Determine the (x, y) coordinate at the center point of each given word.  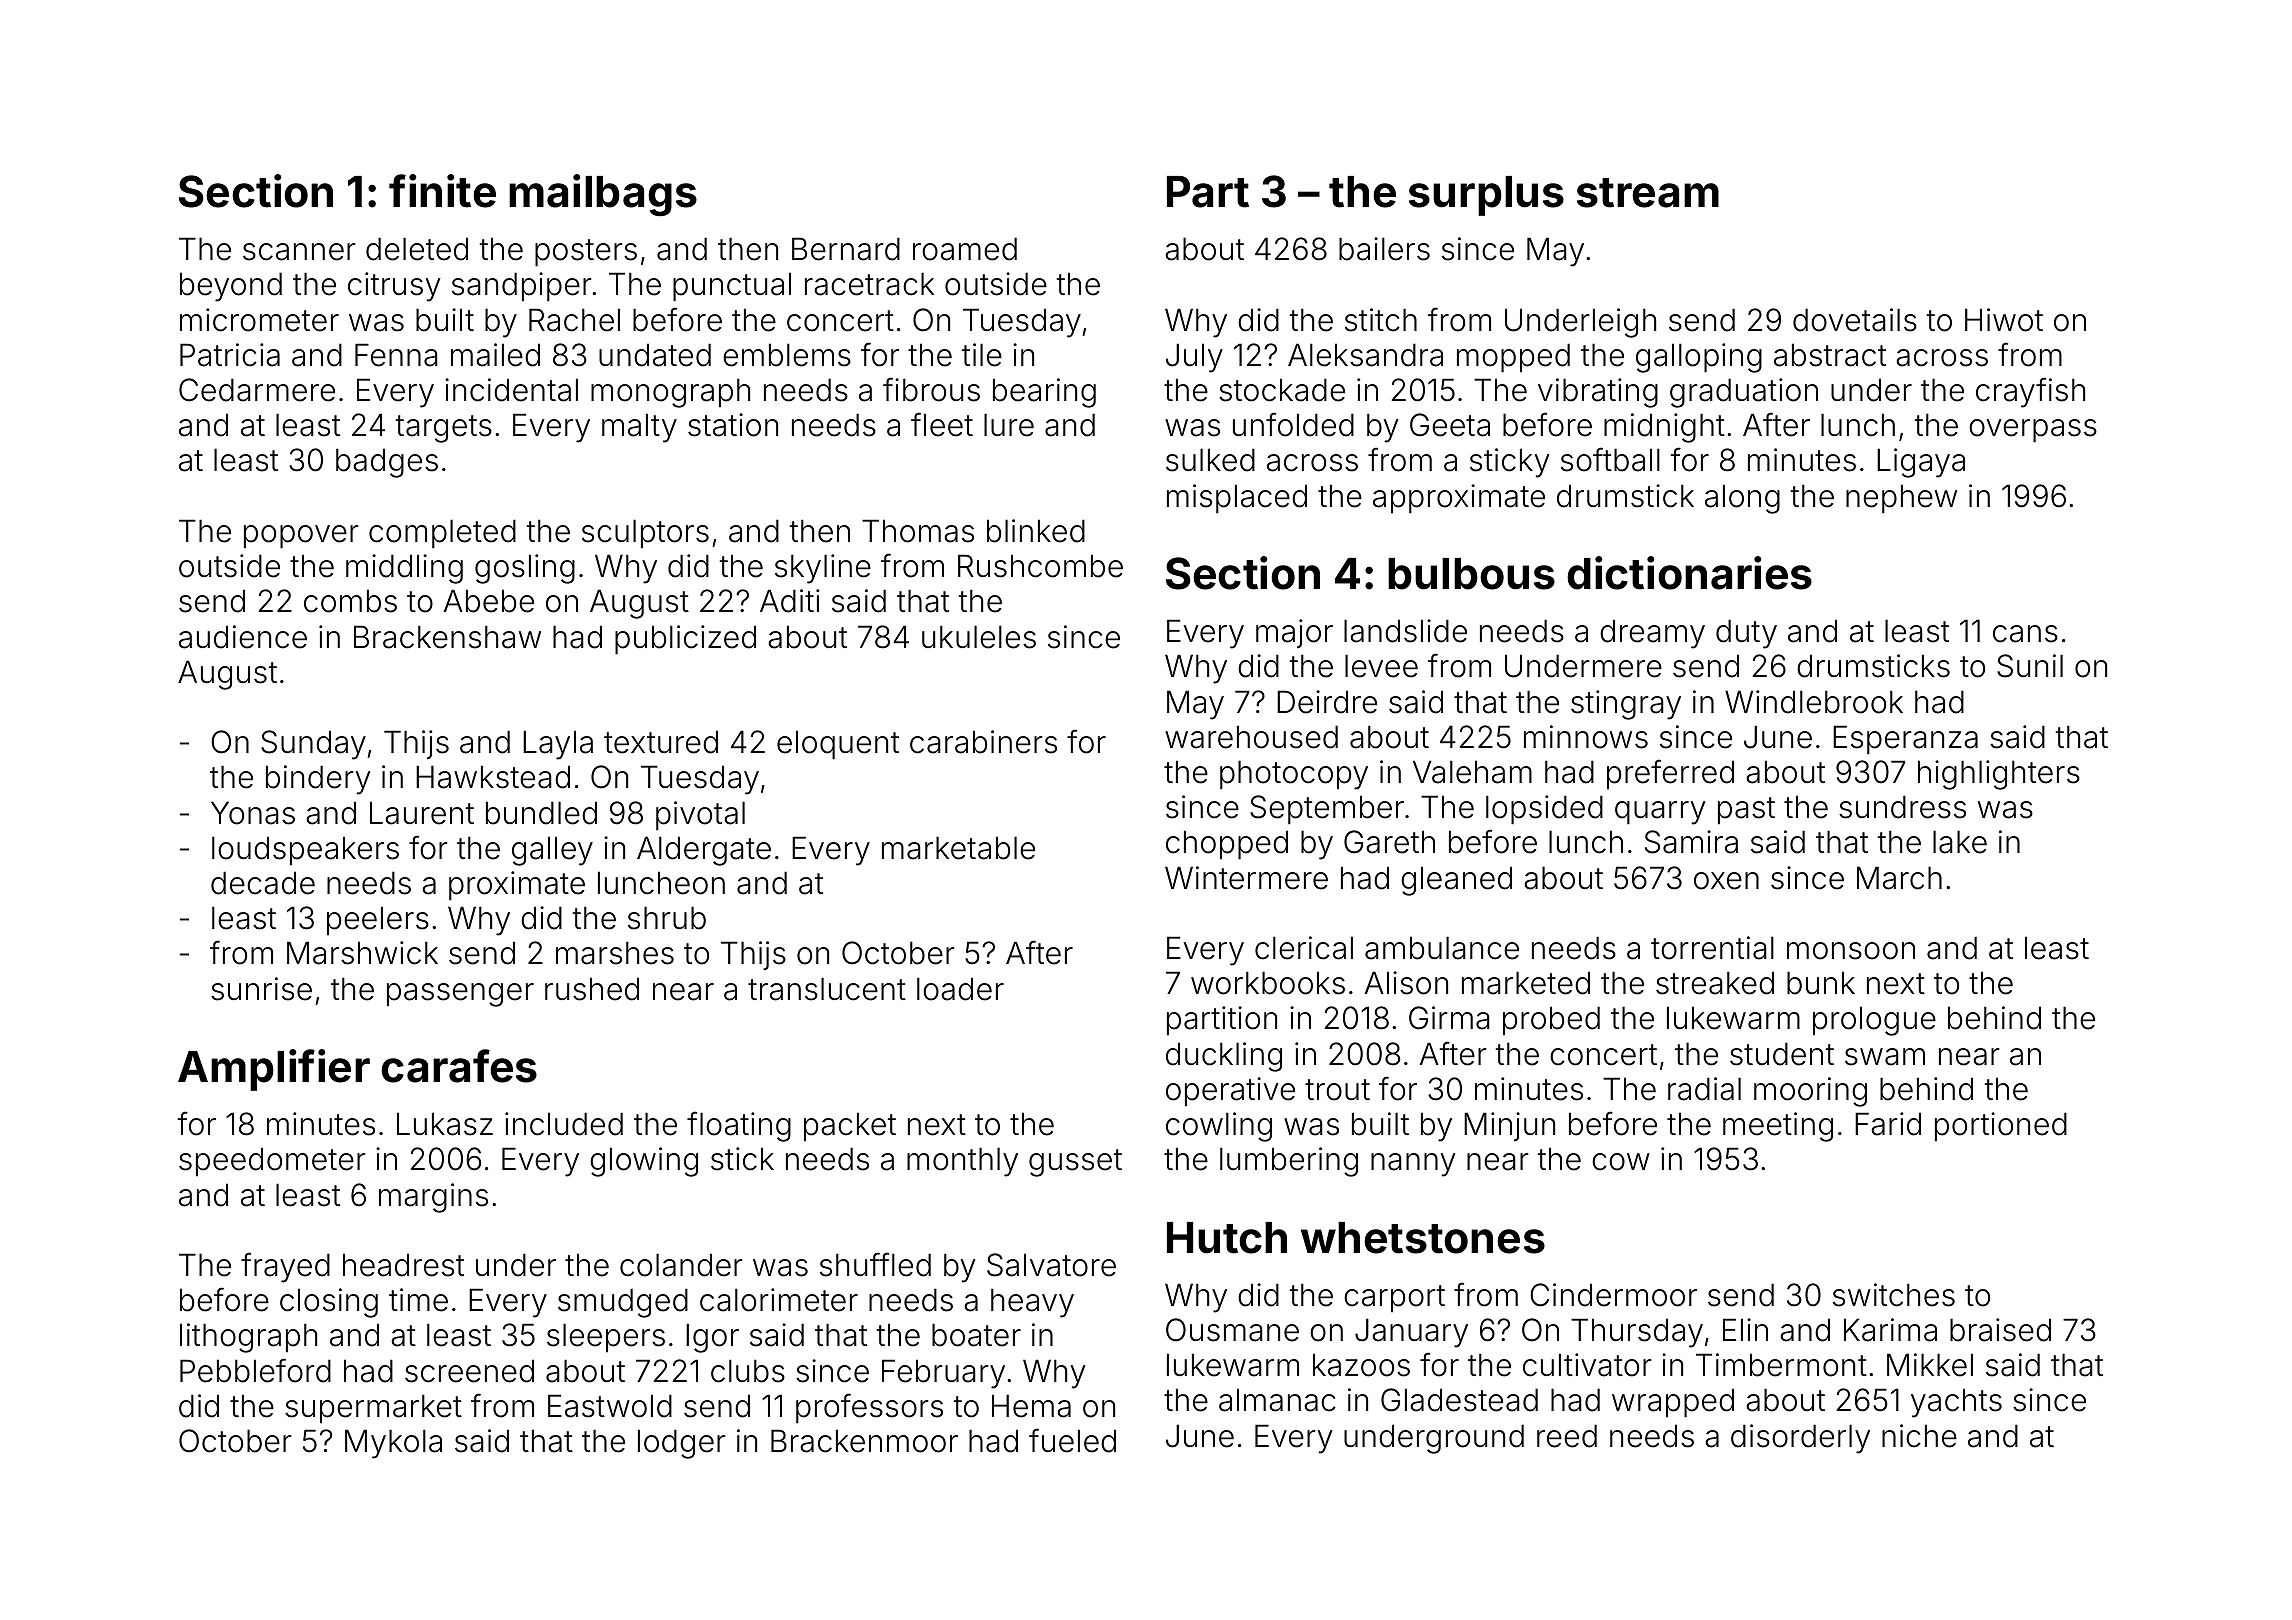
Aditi (790, 601)
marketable (958, 848)
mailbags (603, 195)
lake (1960, 842)
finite (442, 191)
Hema (1031, 1406)
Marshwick (362, 953)
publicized (685, 640)
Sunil (2030, 666)
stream (1648, 193)
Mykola (393, 1444)
